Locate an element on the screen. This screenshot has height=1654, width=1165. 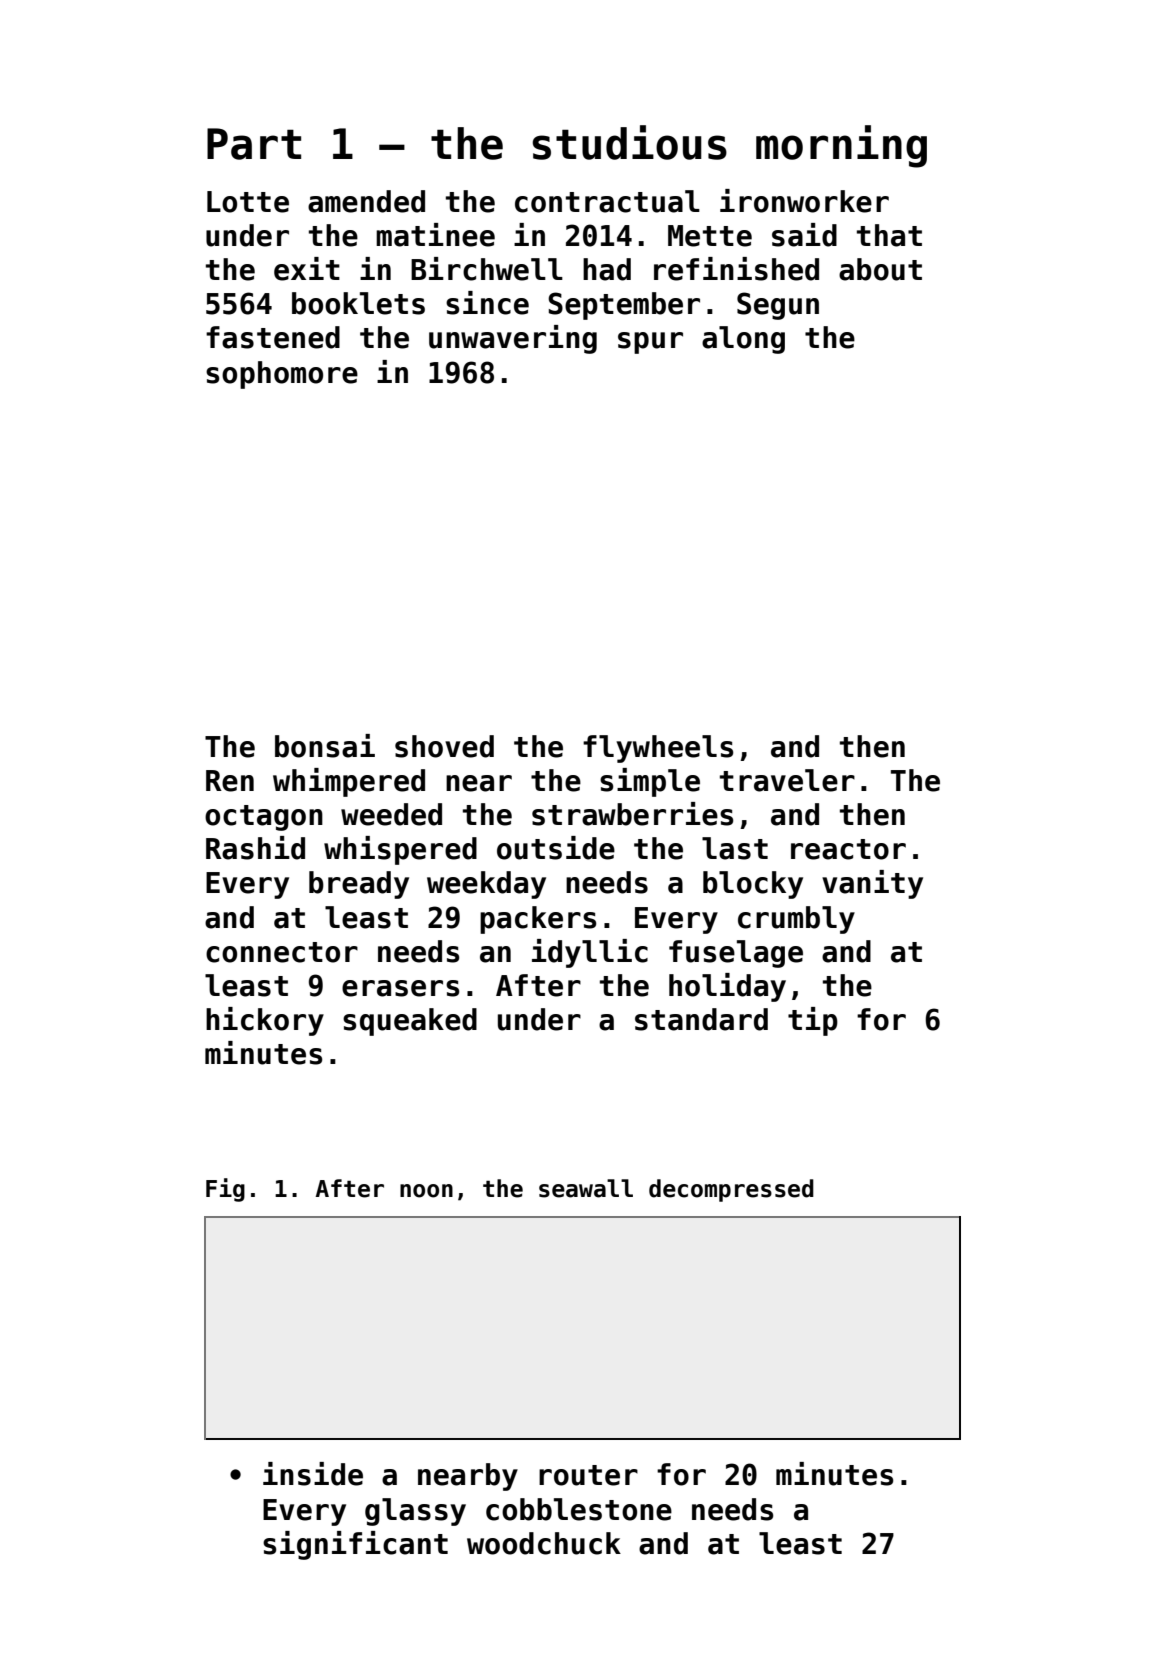
Fig is located at coordinates (225, 1190).
